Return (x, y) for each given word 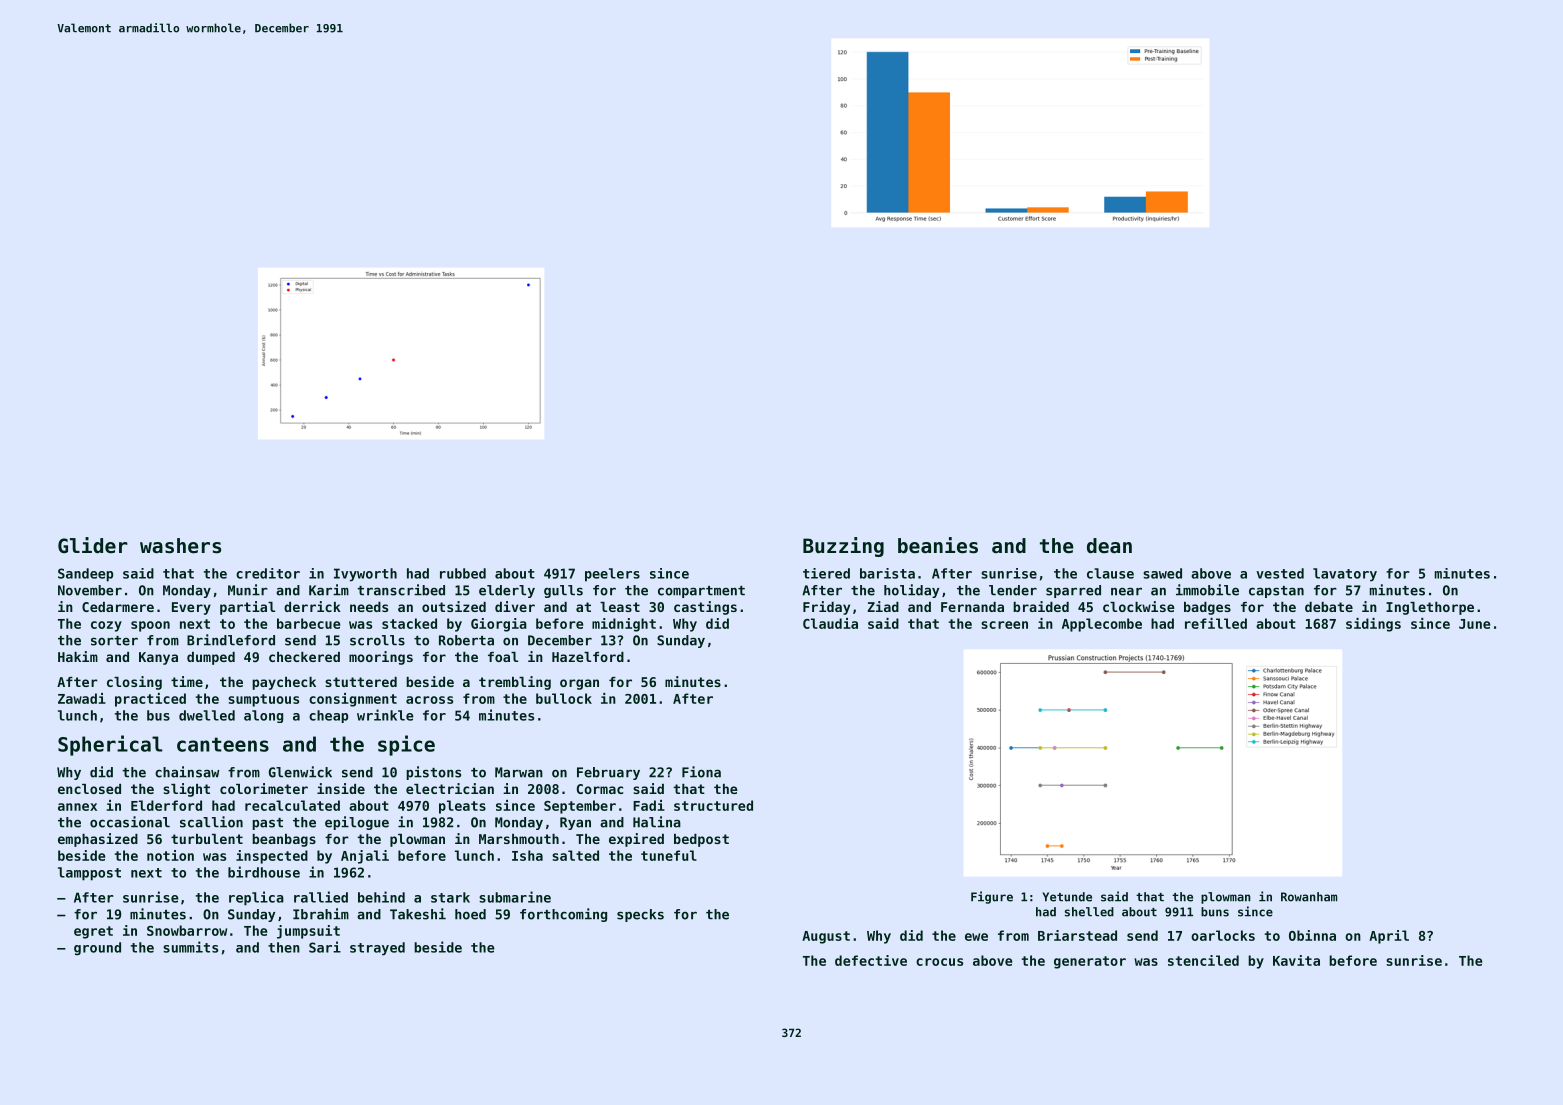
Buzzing (843, 547)
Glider (93, 545)
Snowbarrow (187, 930)
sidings (1373, 625)
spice (406, 745)
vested (1280, 573)
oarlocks (1223, 935)
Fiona (701, 772)
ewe (976, 937)
